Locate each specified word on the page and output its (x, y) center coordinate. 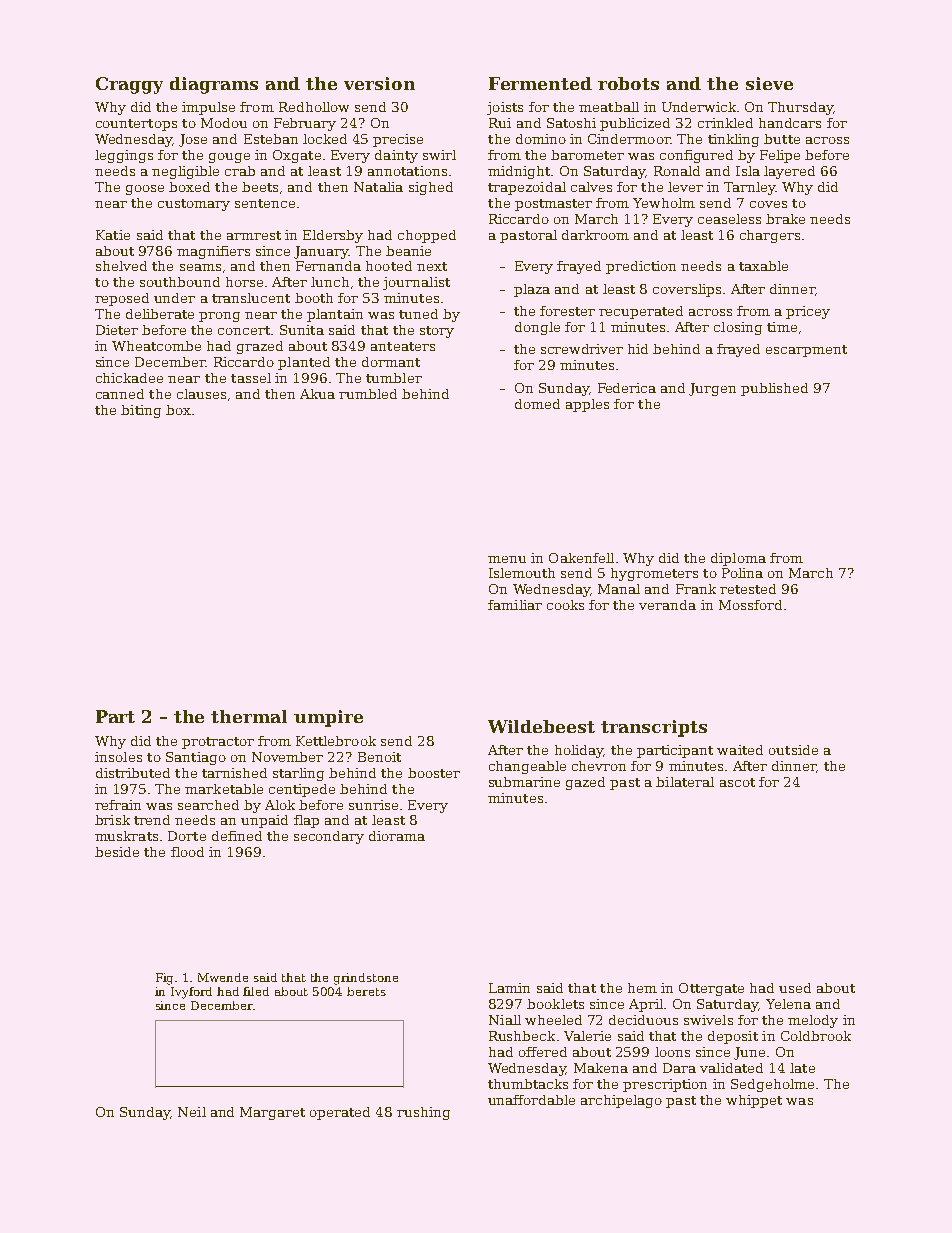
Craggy (129, 85)
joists (505, 108)
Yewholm (664, 203)
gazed (585, 783)
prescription (665, 1085)
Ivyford (191, 993)
